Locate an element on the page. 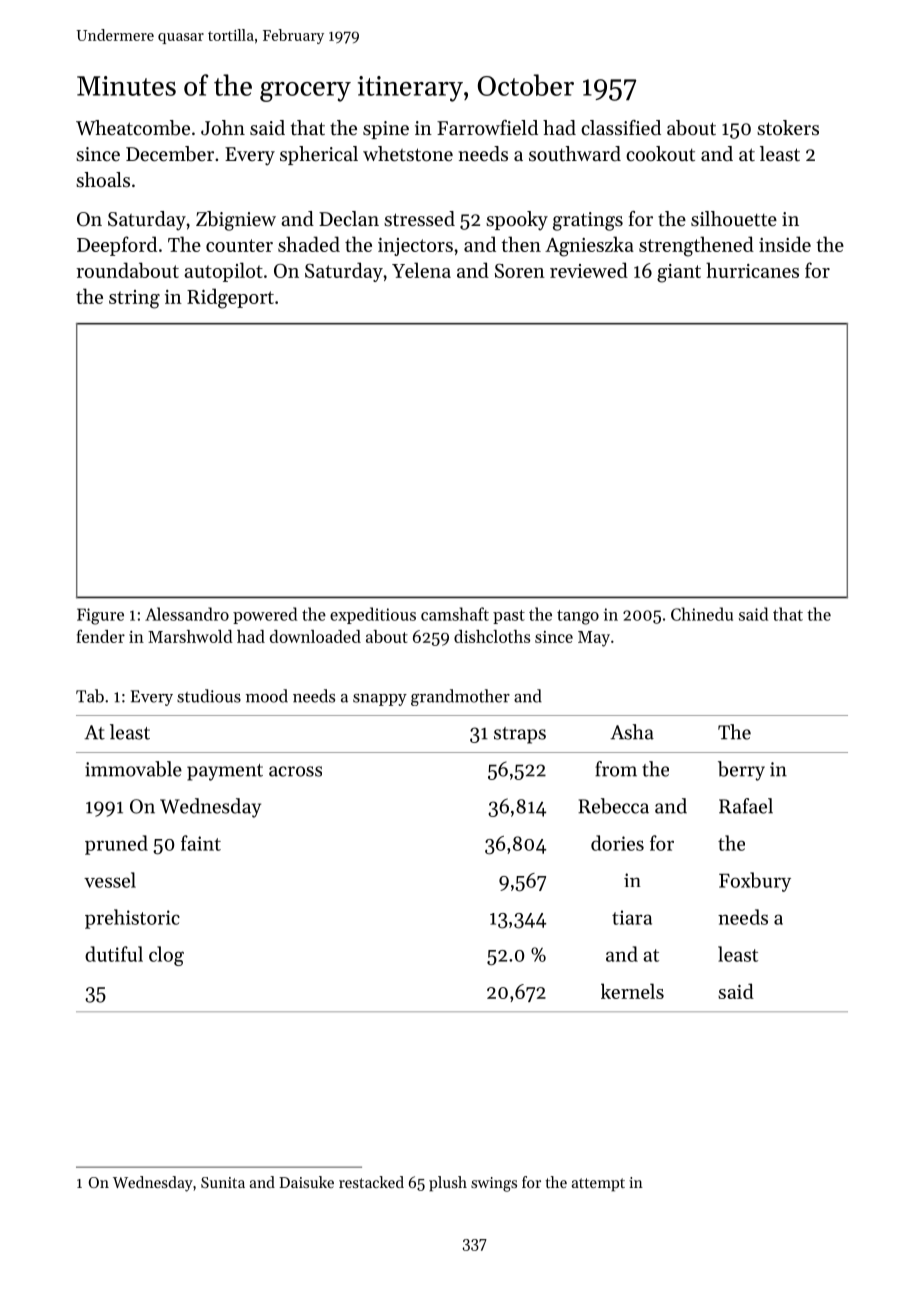  past is located at coordinates (509, 617).
